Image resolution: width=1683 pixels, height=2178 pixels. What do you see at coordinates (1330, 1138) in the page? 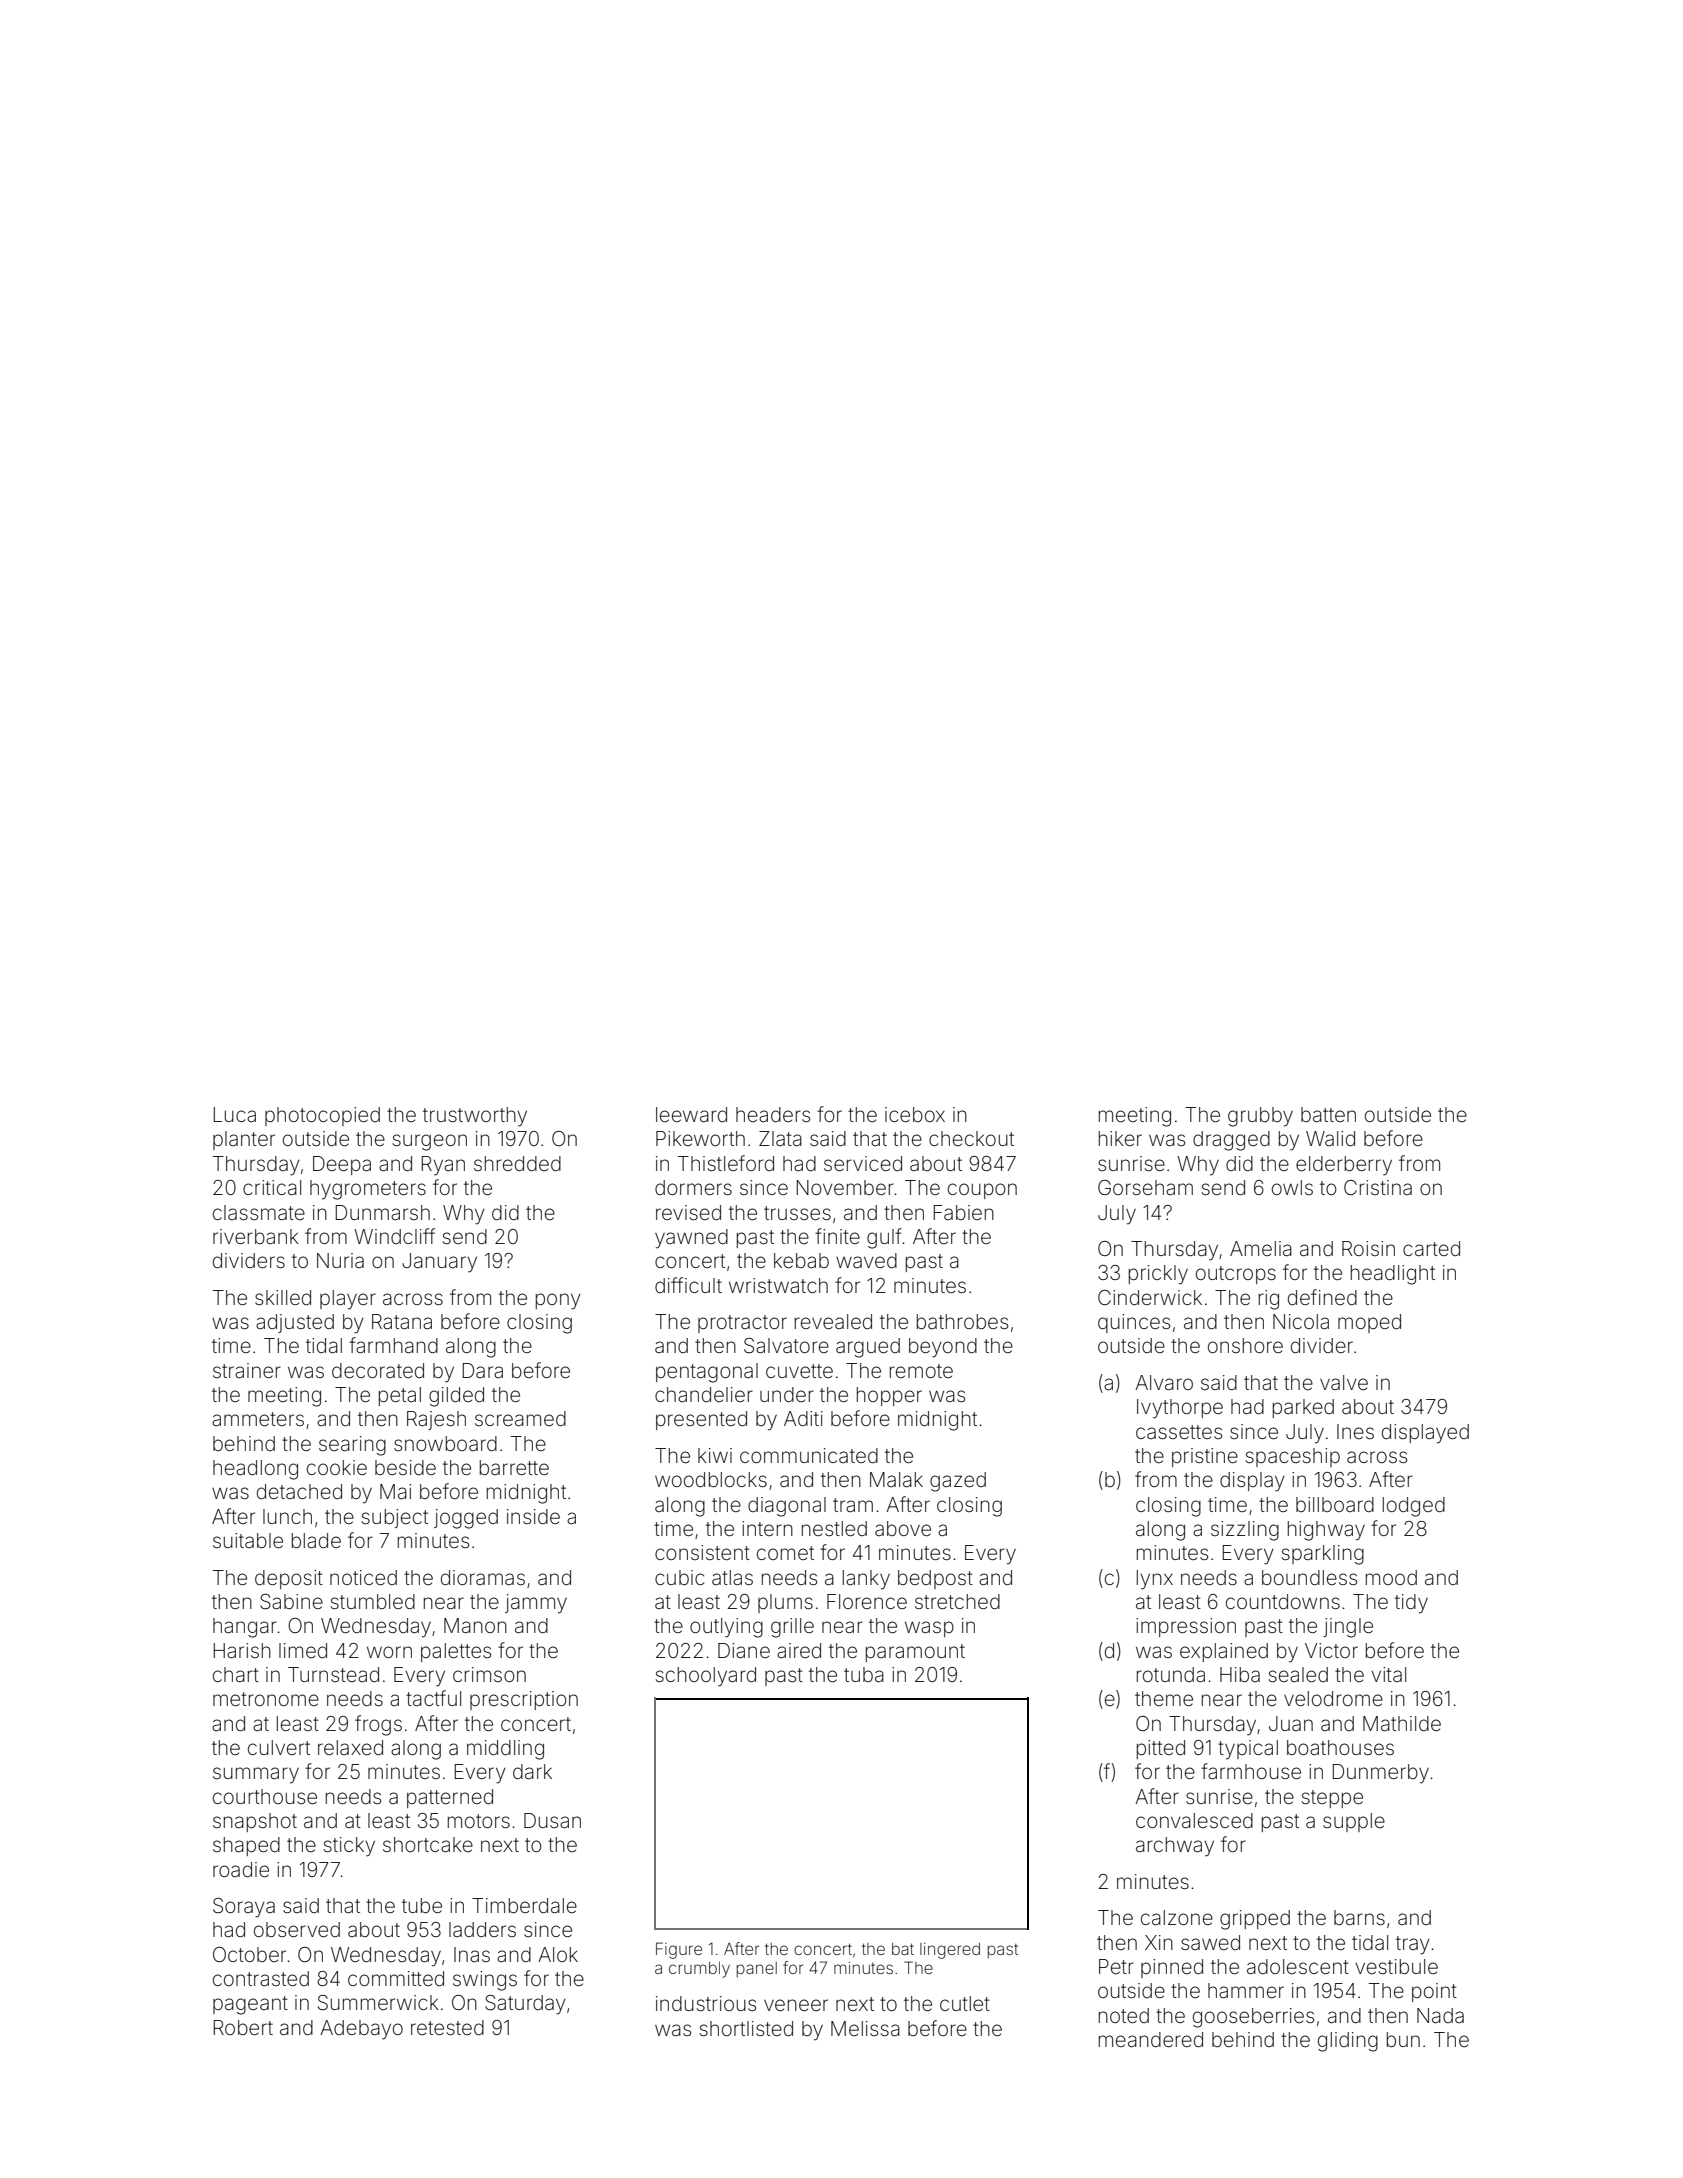
I see `Walid` at bounding box center [1330, 1138].
